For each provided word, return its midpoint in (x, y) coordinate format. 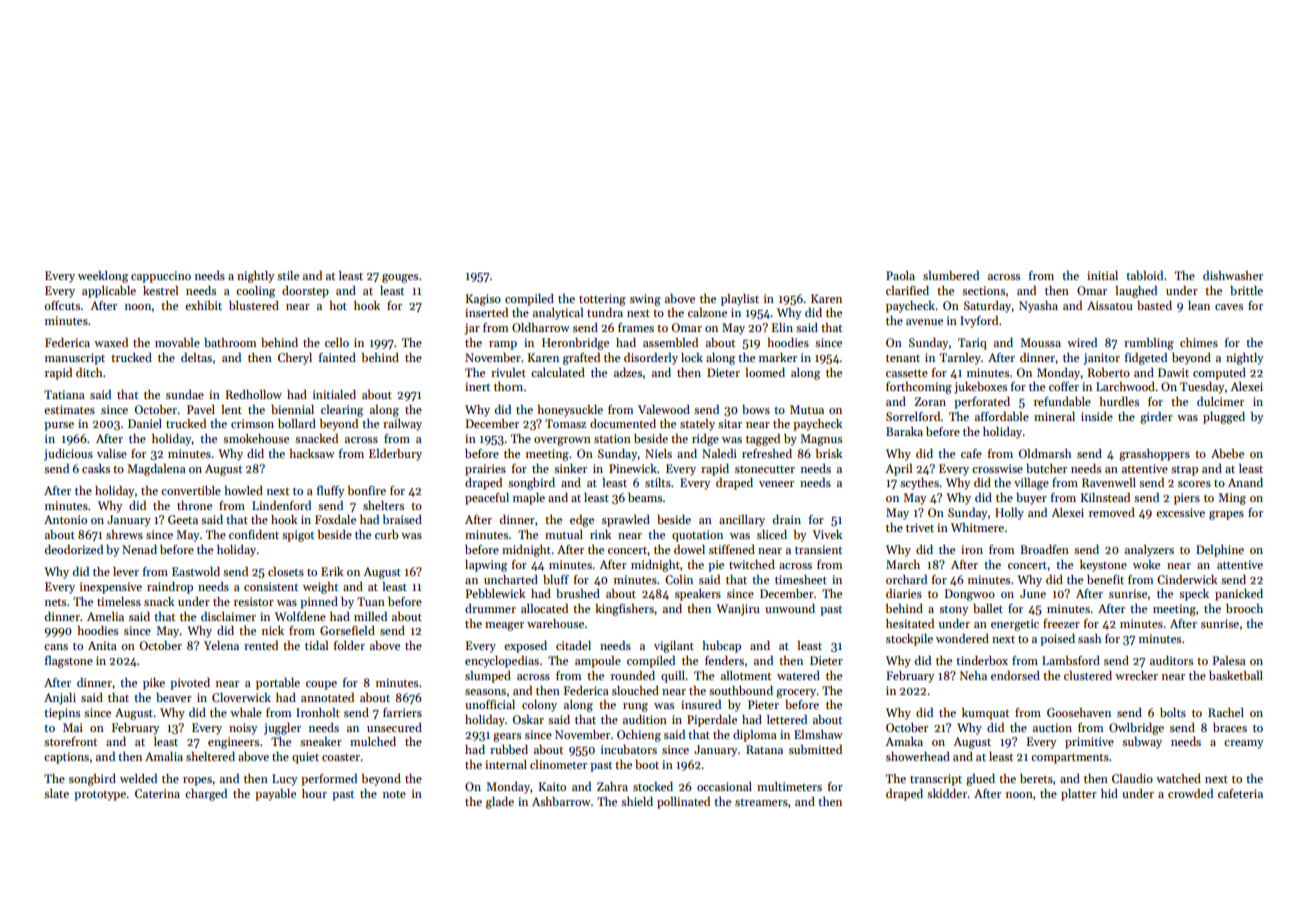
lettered (787, 719)
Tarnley (960, 359)
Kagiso (483, 300)
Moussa (1040, 342)
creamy (1243, 744)
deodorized (74, 549)
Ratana (764, 749)
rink (601, 534)
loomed (765, 372)
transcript (936, 780)
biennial (292, 409)
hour (314, 793)
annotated (327, 697)
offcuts (62, 305)
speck (1194, 595)
